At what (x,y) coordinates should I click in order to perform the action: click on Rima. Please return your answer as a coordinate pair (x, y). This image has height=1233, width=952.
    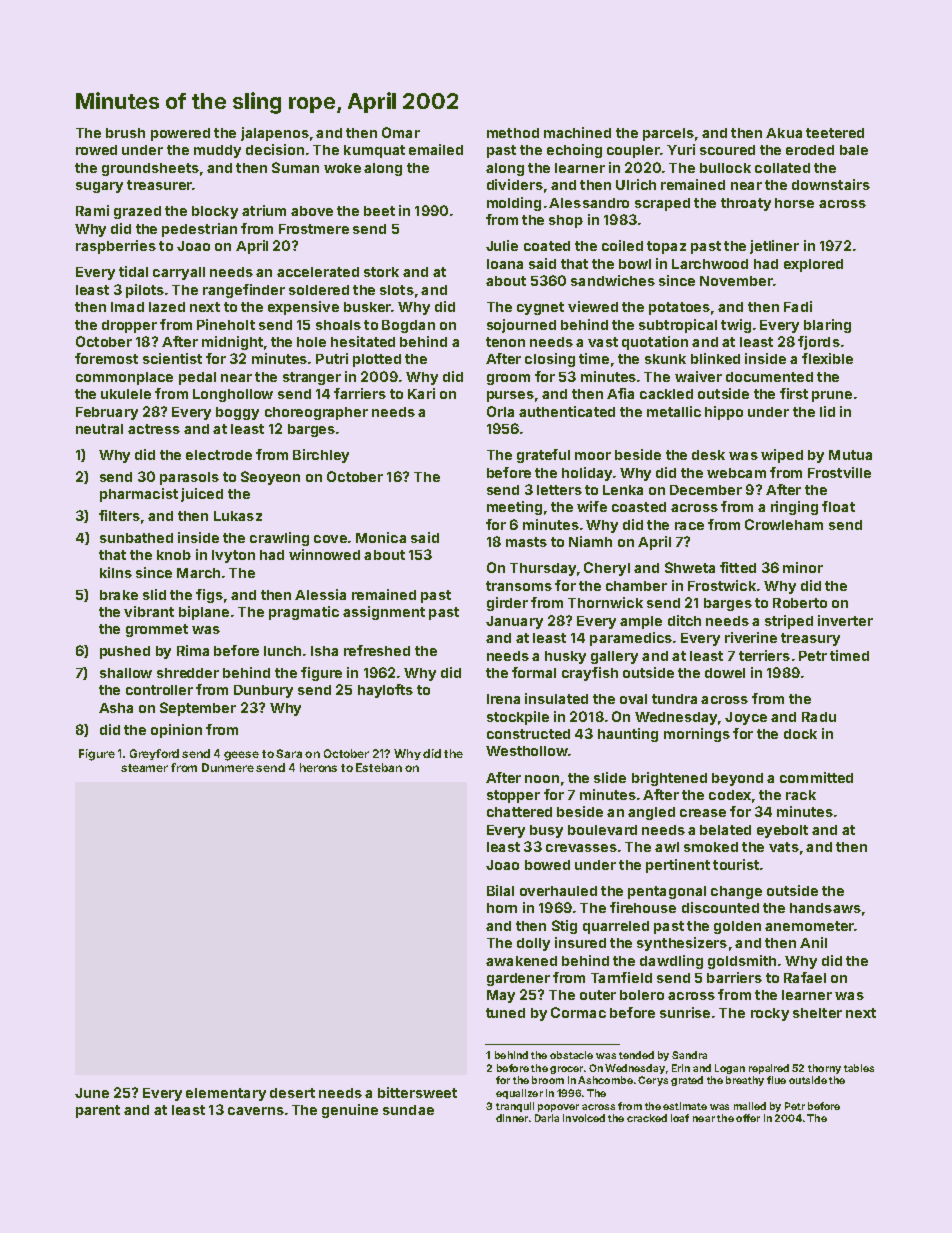
    Looking at the image, I should click on (193, 650).
